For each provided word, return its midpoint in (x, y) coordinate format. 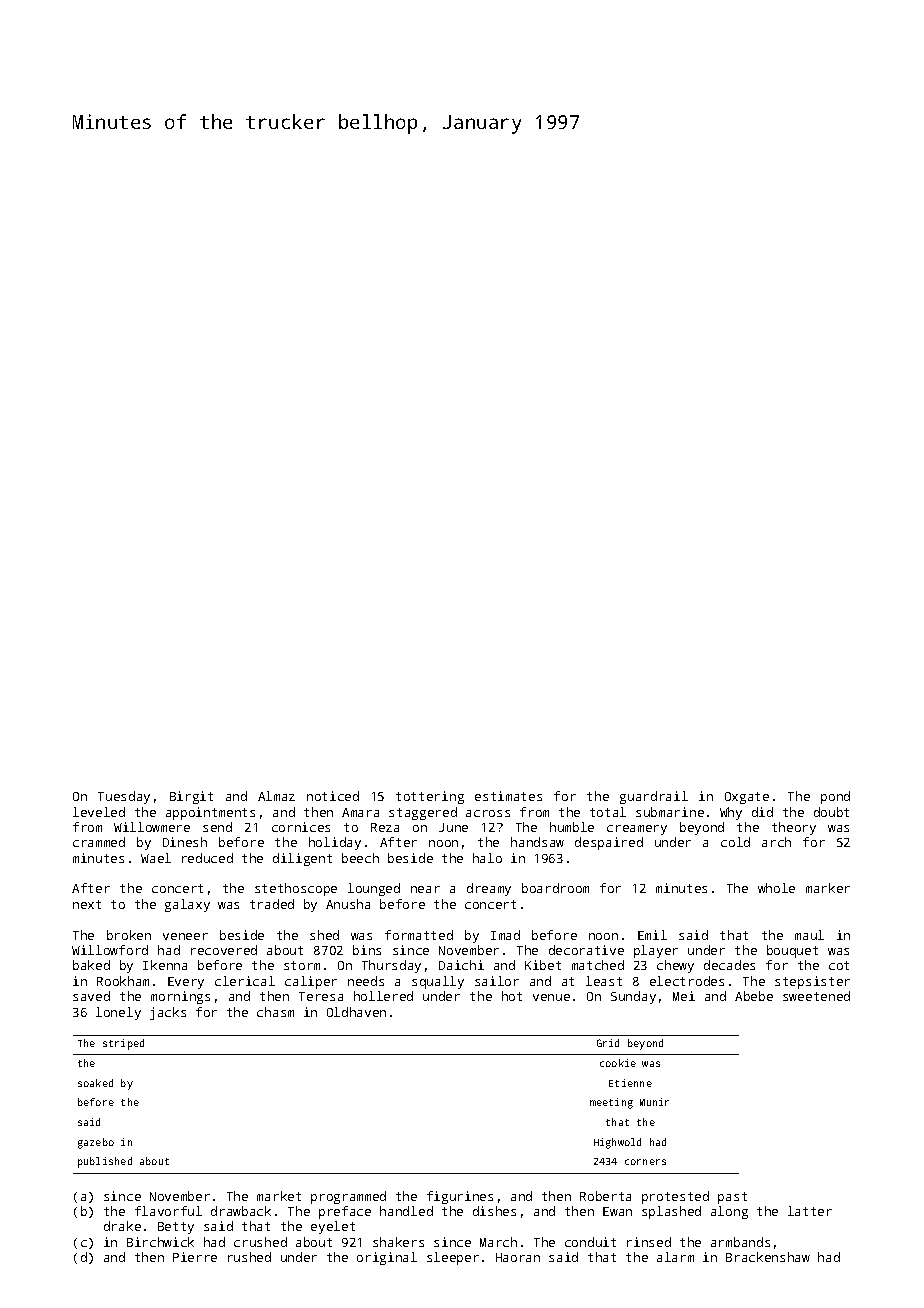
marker (828, 888)
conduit (590, 1242)
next (87, 904)
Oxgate (747, 798)
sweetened (816, 996)
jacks (168, 1013)
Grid (608, 1043)
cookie (618, 1063)
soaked (95, 1083)
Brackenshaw (768, 1257)
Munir (654, 1102)
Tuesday (124, 797)
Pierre (195, 1257)
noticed (333, 796)
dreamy (489, 889)
